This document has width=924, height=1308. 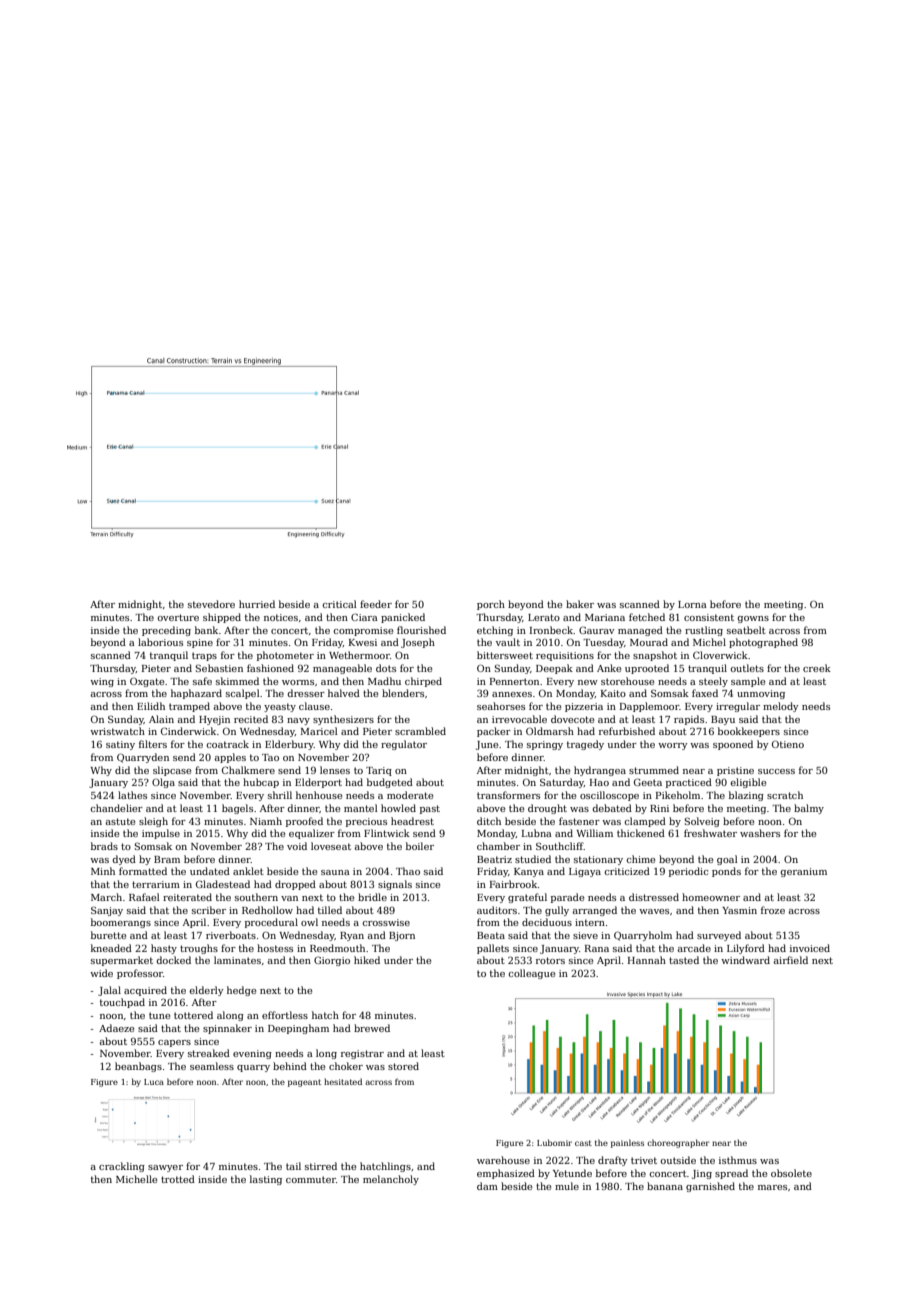 What do you see at coordinates (494, 859) in the document?
I see `Beatriz` at bounding box center [494, 859].
